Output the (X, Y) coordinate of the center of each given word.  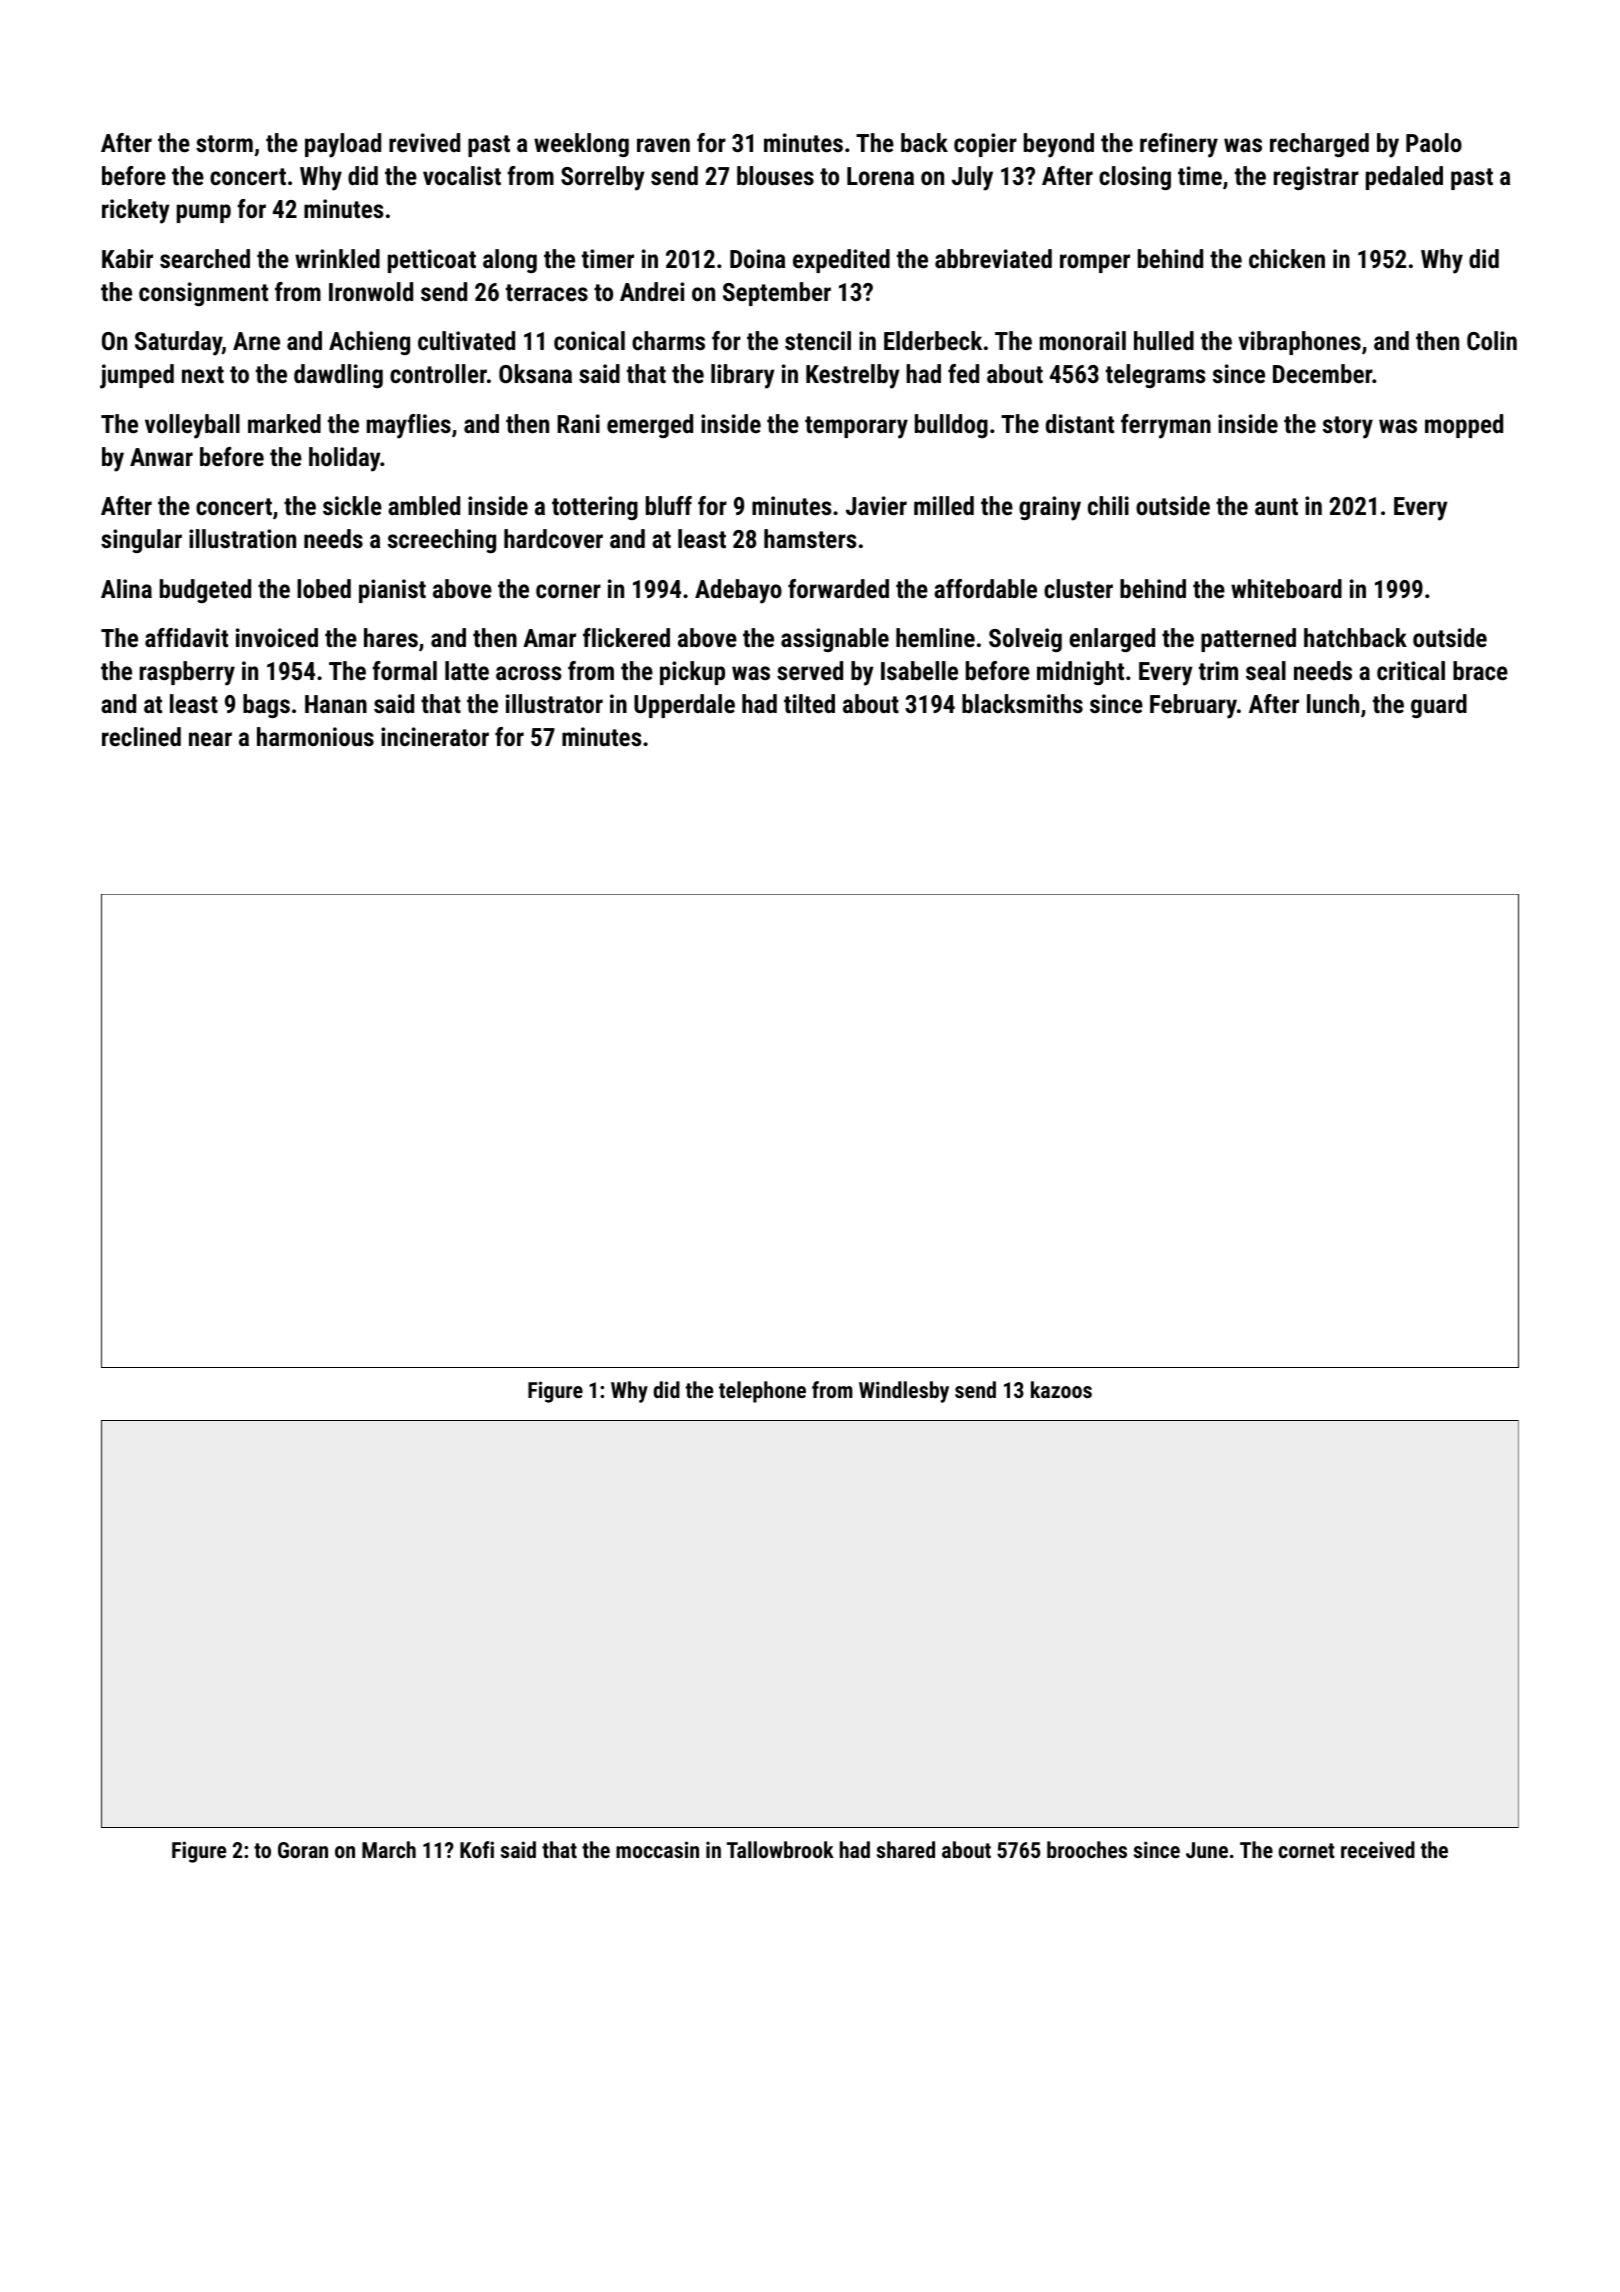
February (1193, 706)
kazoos (1061, 1389)
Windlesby (904, 1392)
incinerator (435, 736)
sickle (352, 505)
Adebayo (738, 591)
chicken (1287, 258)
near (210, 739)
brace (1480, 670)
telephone (762, 1392)
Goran (303, 1850)
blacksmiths (1022, 703)
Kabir (127, 258)
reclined (141, 736)
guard (1439, 706)
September (777, 294)
